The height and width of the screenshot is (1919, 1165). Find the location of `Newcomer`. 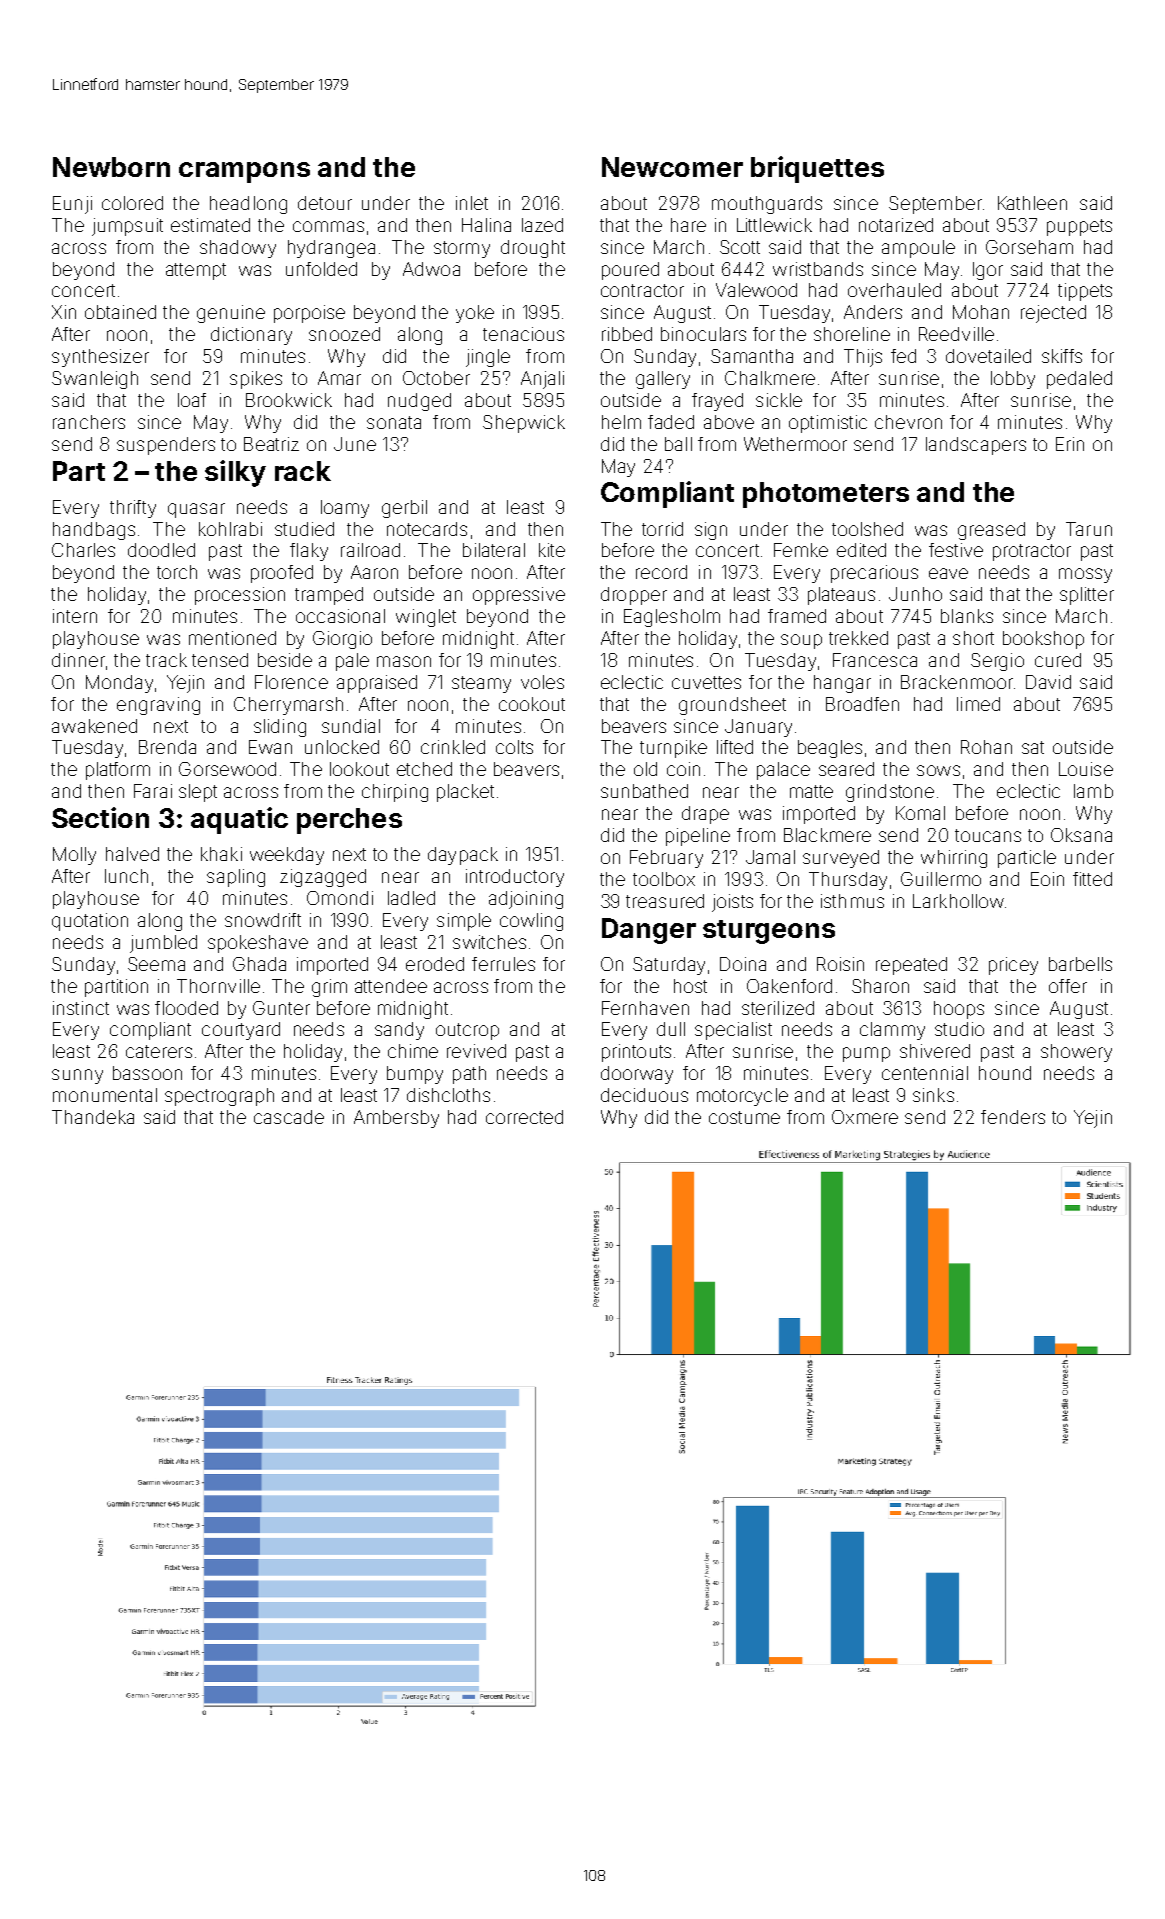

Newcomer is located at coordinates (672, 167).
